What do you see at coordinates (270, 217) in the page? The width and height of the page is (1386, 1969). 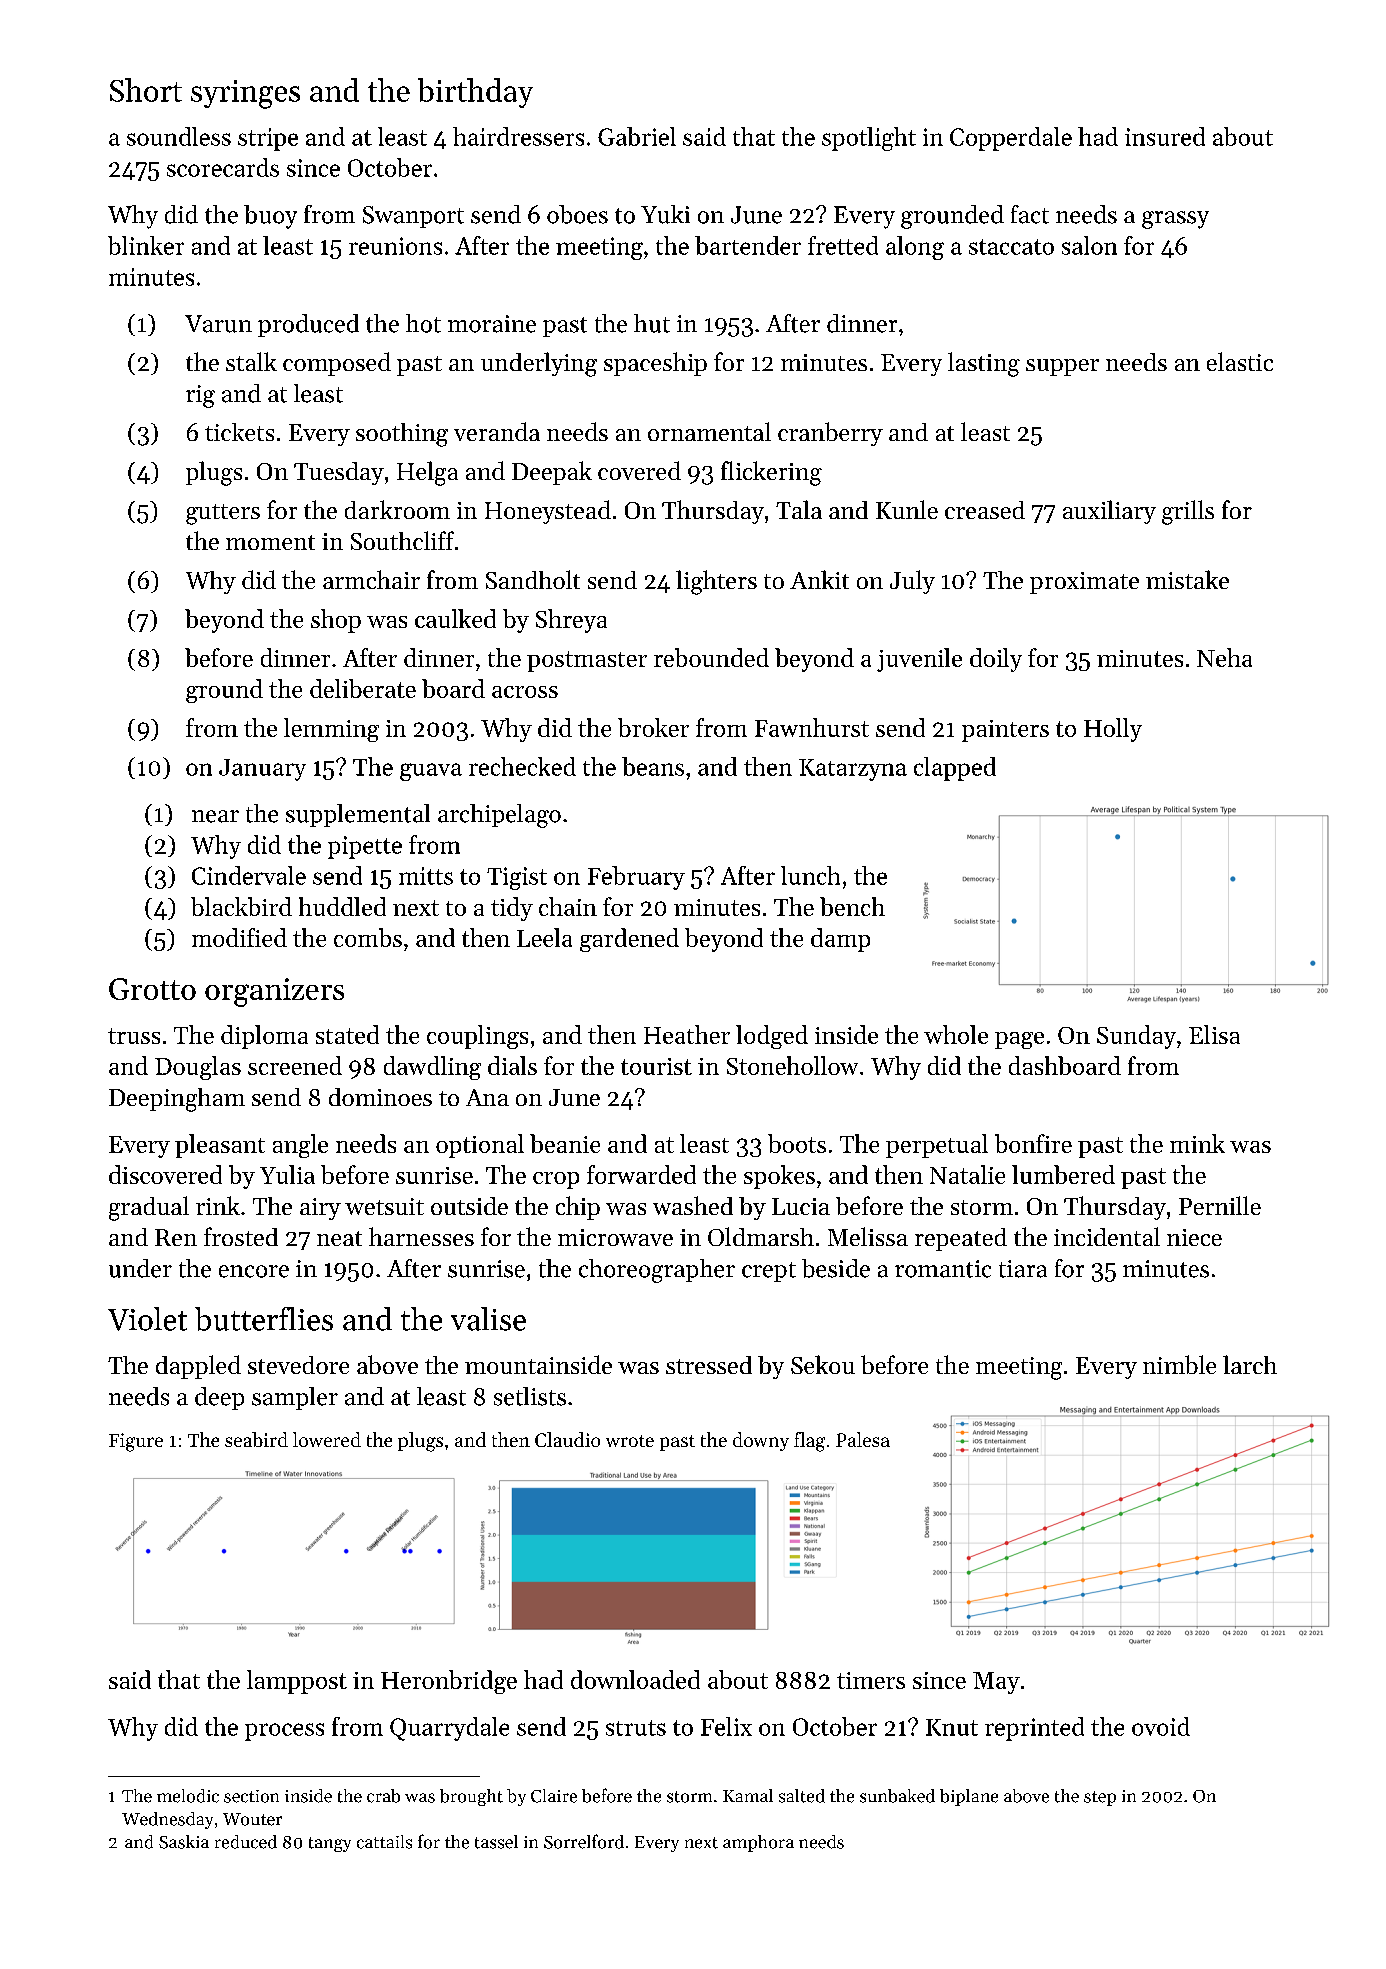 I see `buoy` at bounding box center [270, 217].
